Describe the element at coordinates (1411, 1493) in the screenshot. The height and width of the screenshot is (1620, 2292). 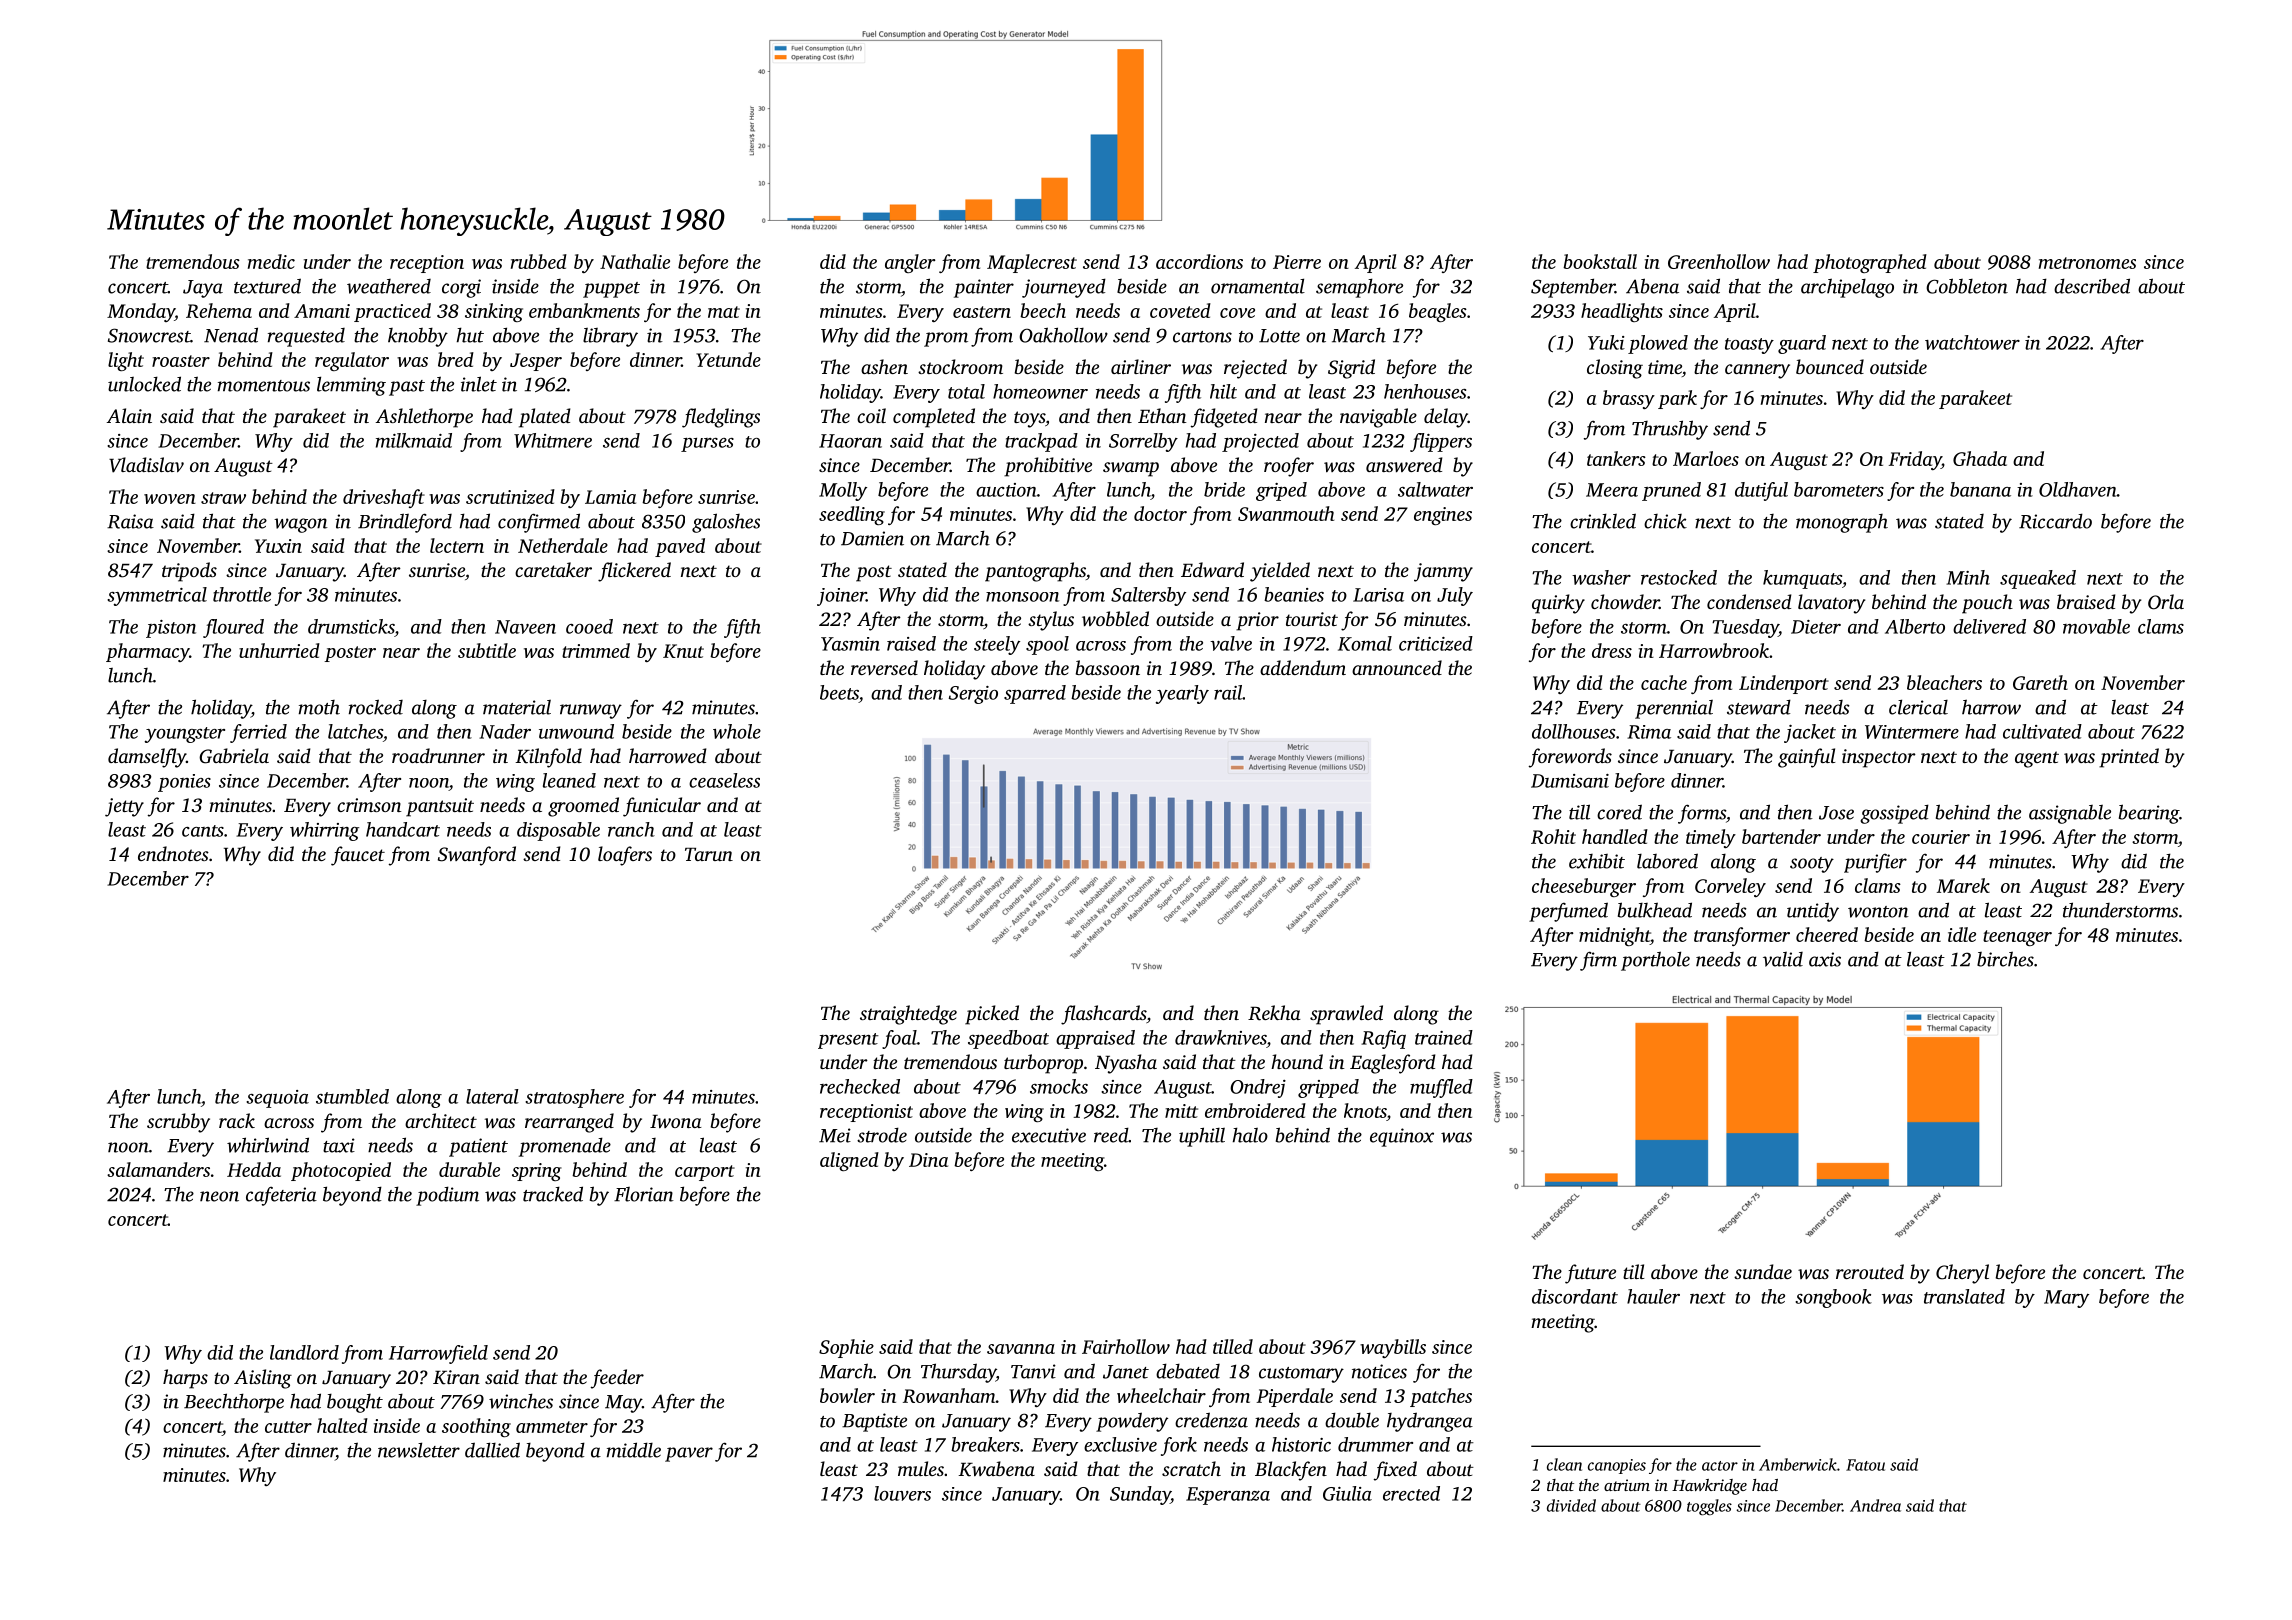
I see `erected` at that location.
